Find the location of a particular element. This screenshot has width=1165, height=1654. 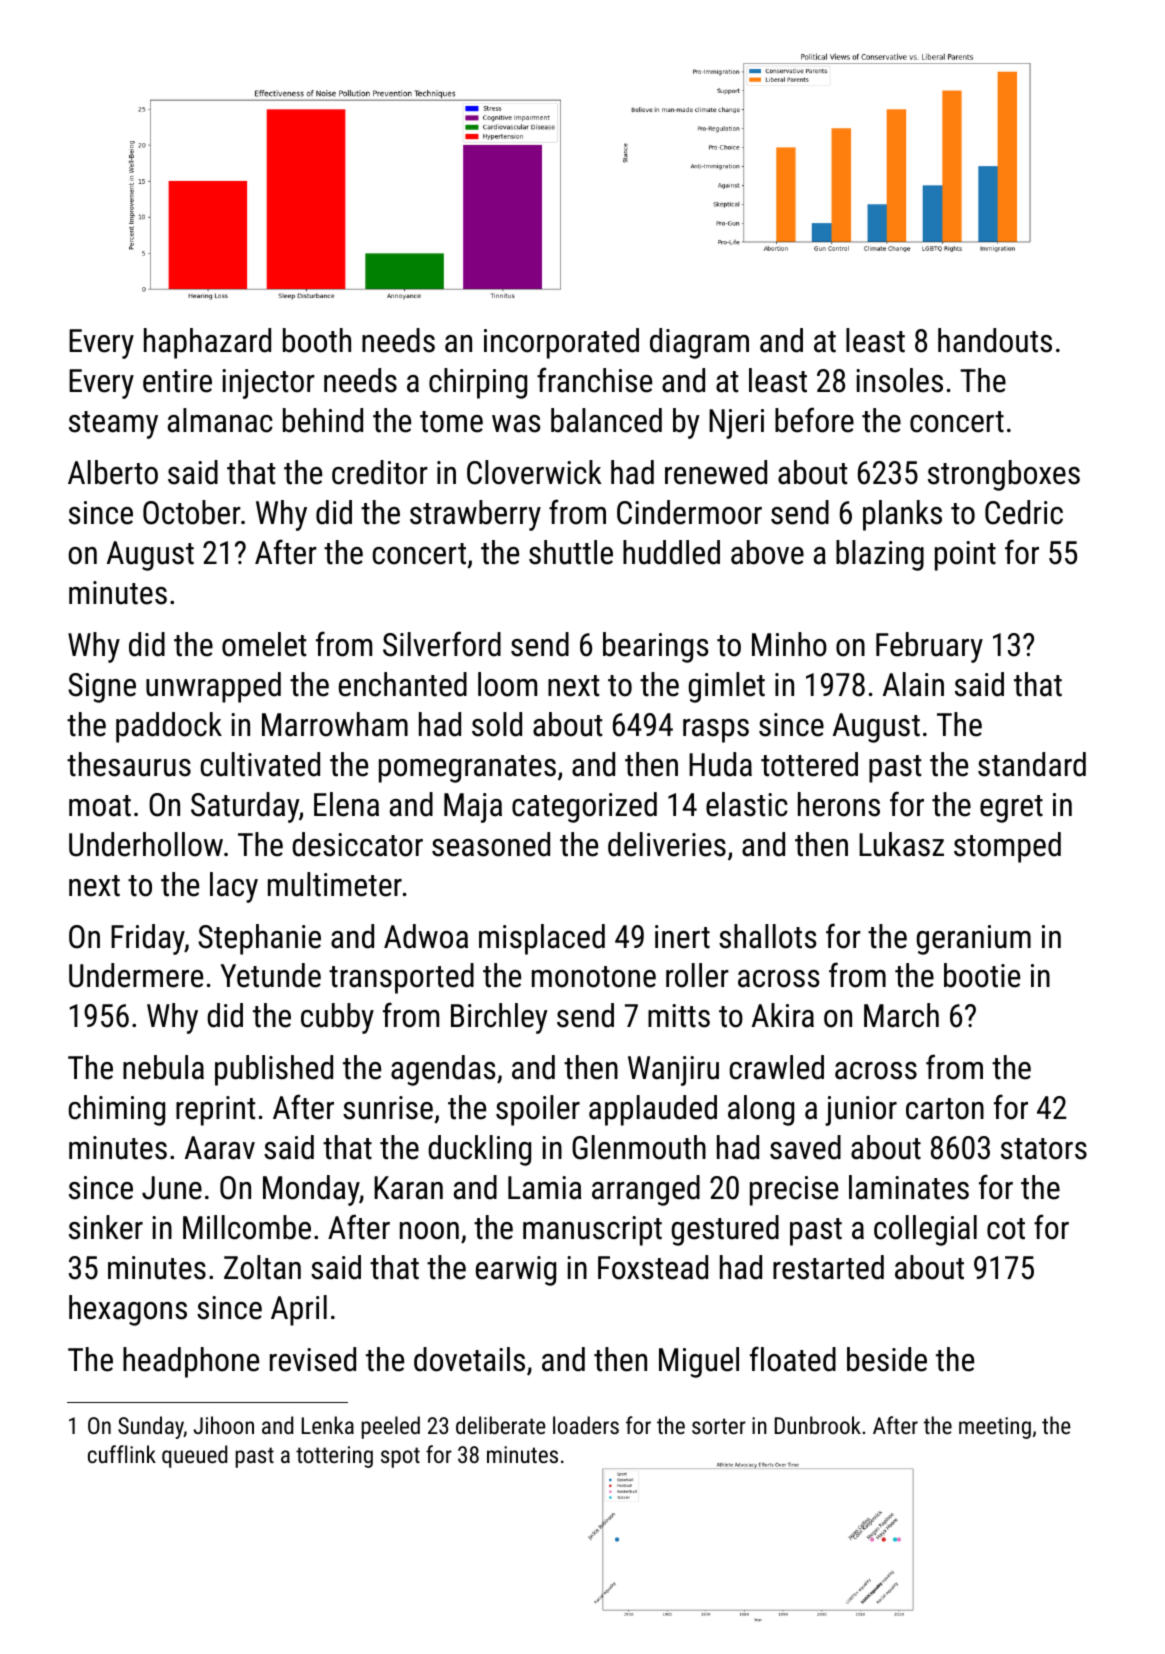

above is located at coordinates (767, 552).
